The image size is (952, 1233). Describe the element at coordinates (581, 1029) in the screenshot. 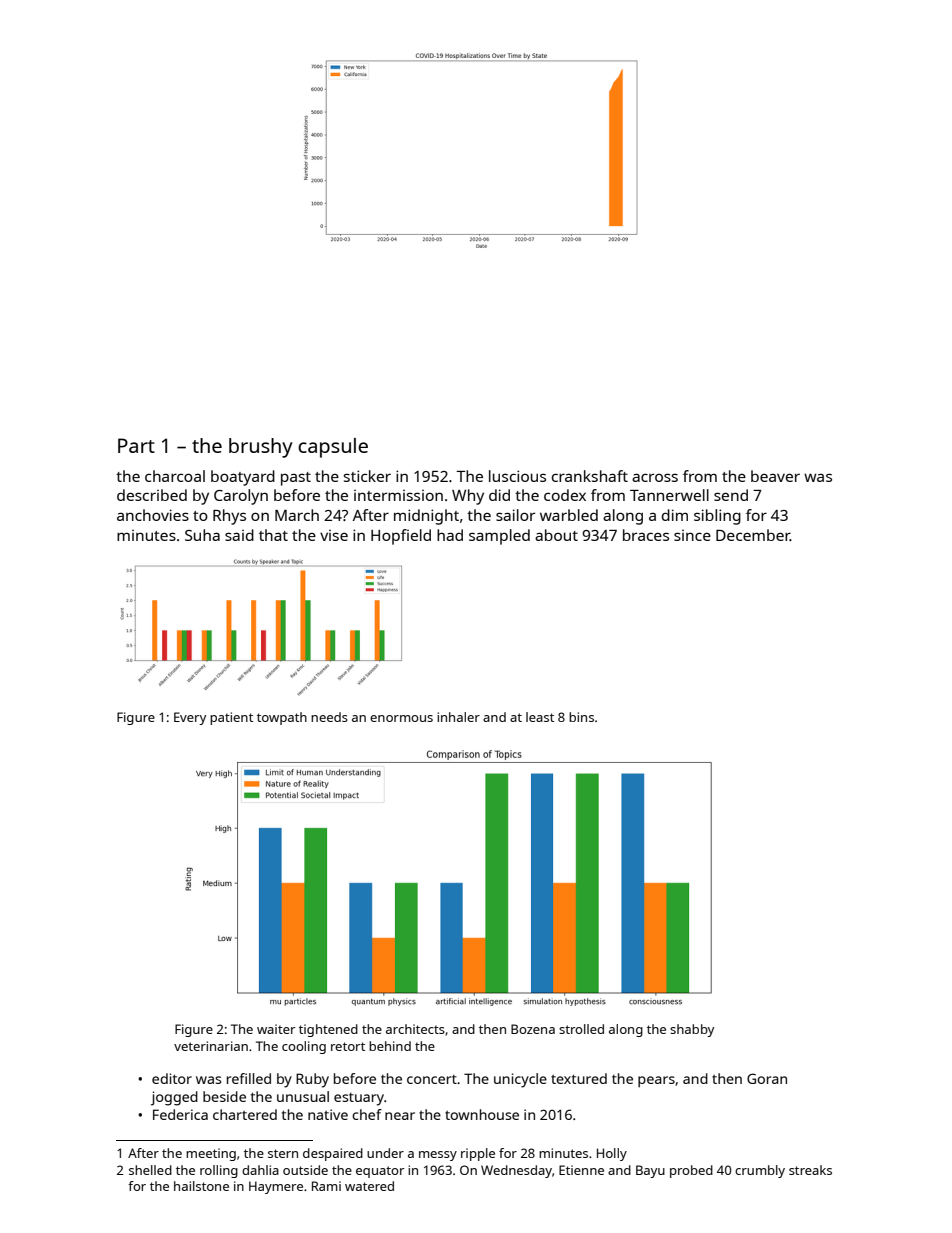

I see `strolled` at that location.
